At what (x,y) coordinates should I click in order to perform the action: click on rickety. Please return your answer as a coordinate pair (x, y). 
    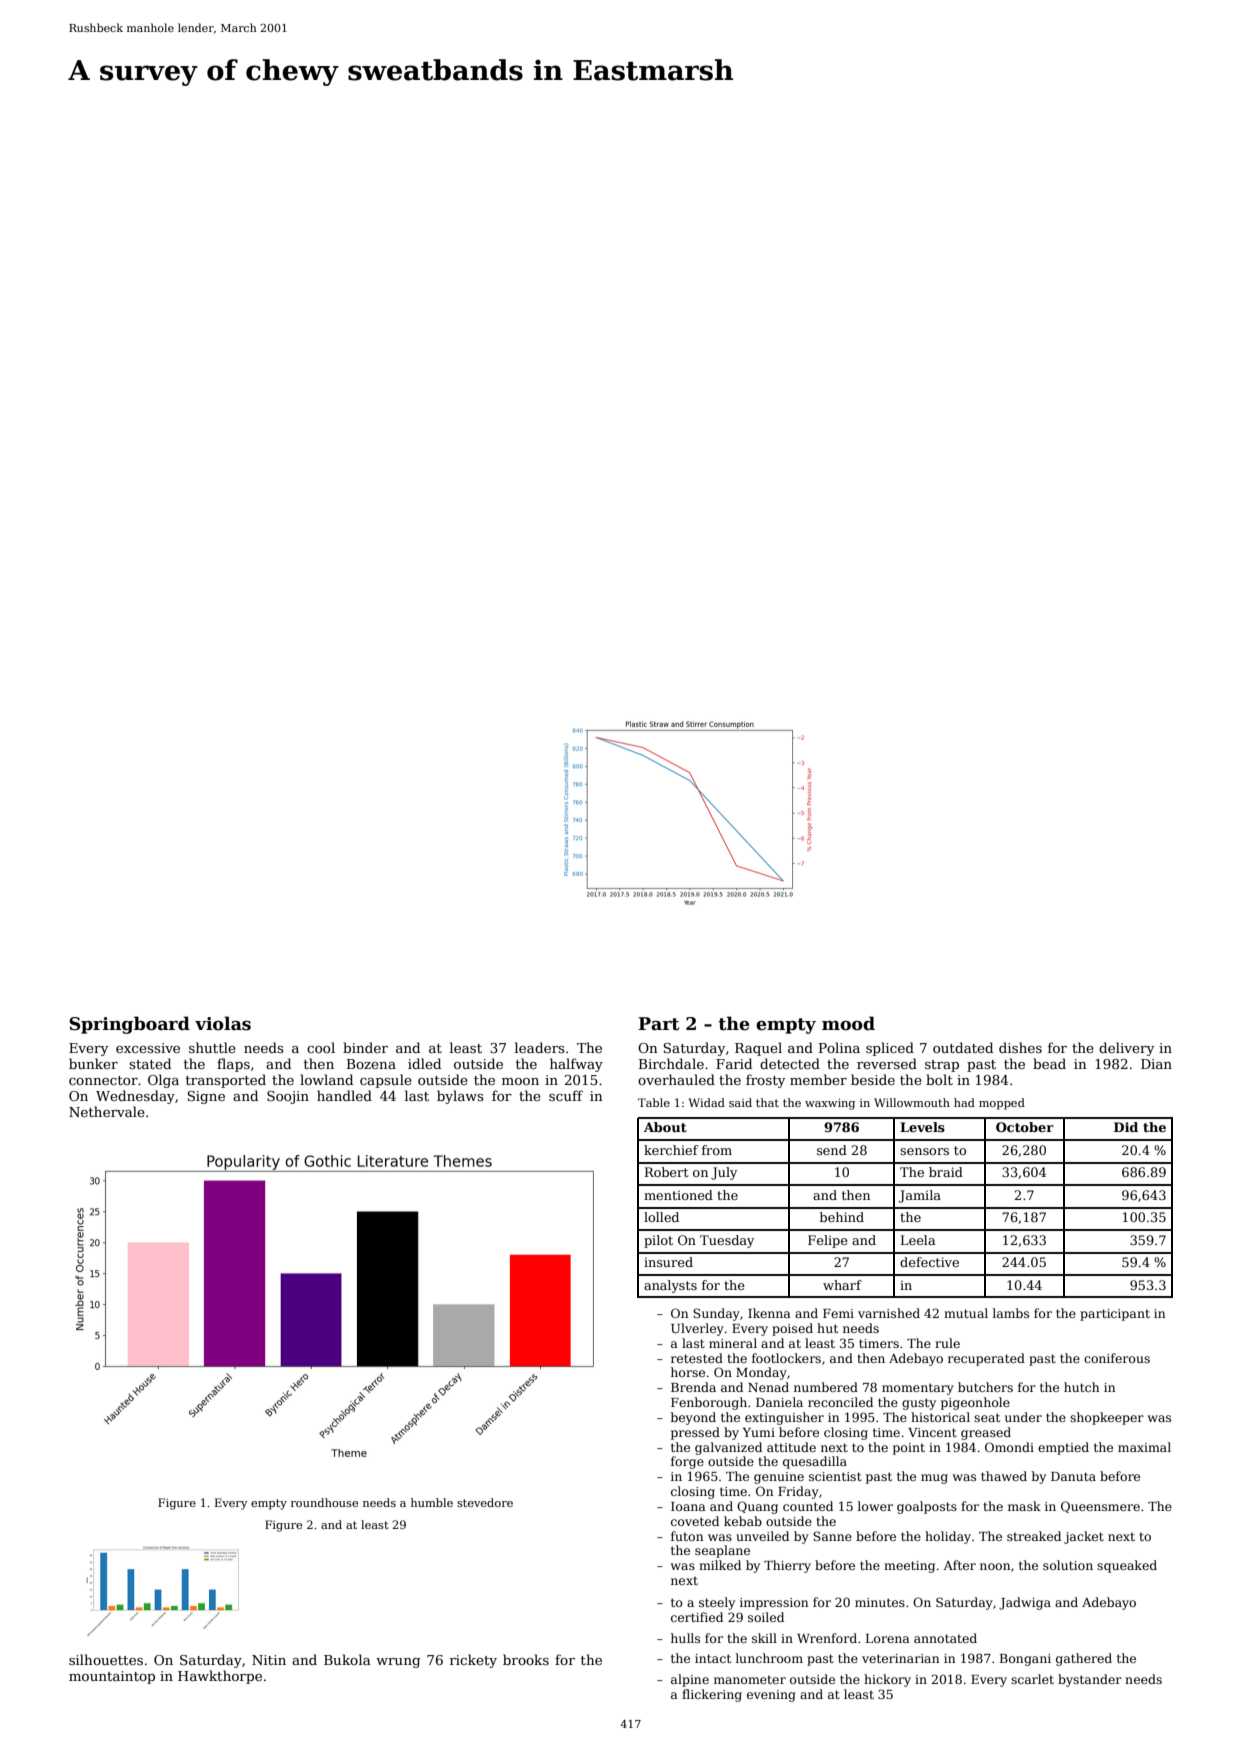
    Looking at the image, I should click on (473, 1661).
